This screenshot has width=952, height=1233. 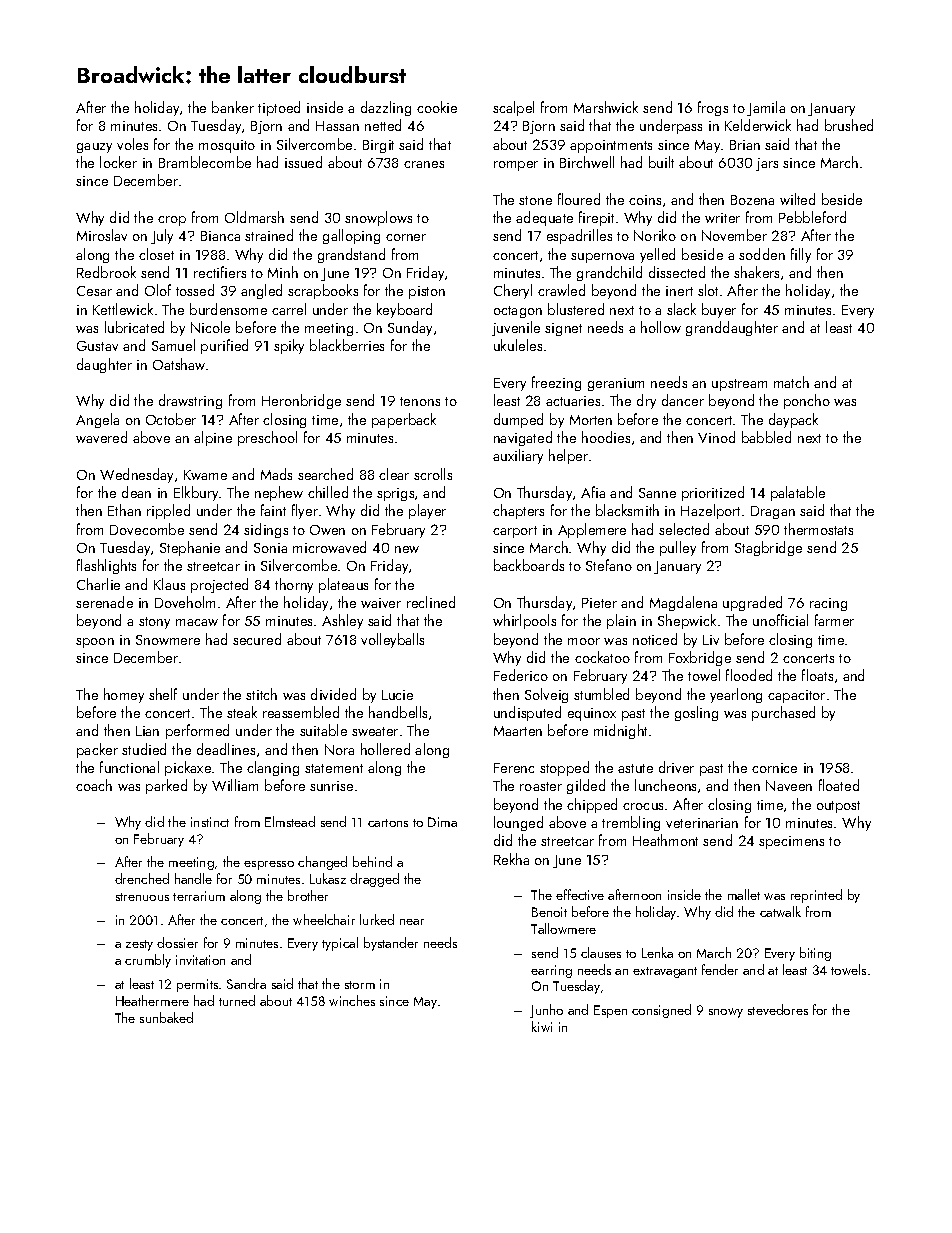 What do you see at coordinates (424, 164) in the screenshot?
I see `cranes` at bounding box center [424, 164].
